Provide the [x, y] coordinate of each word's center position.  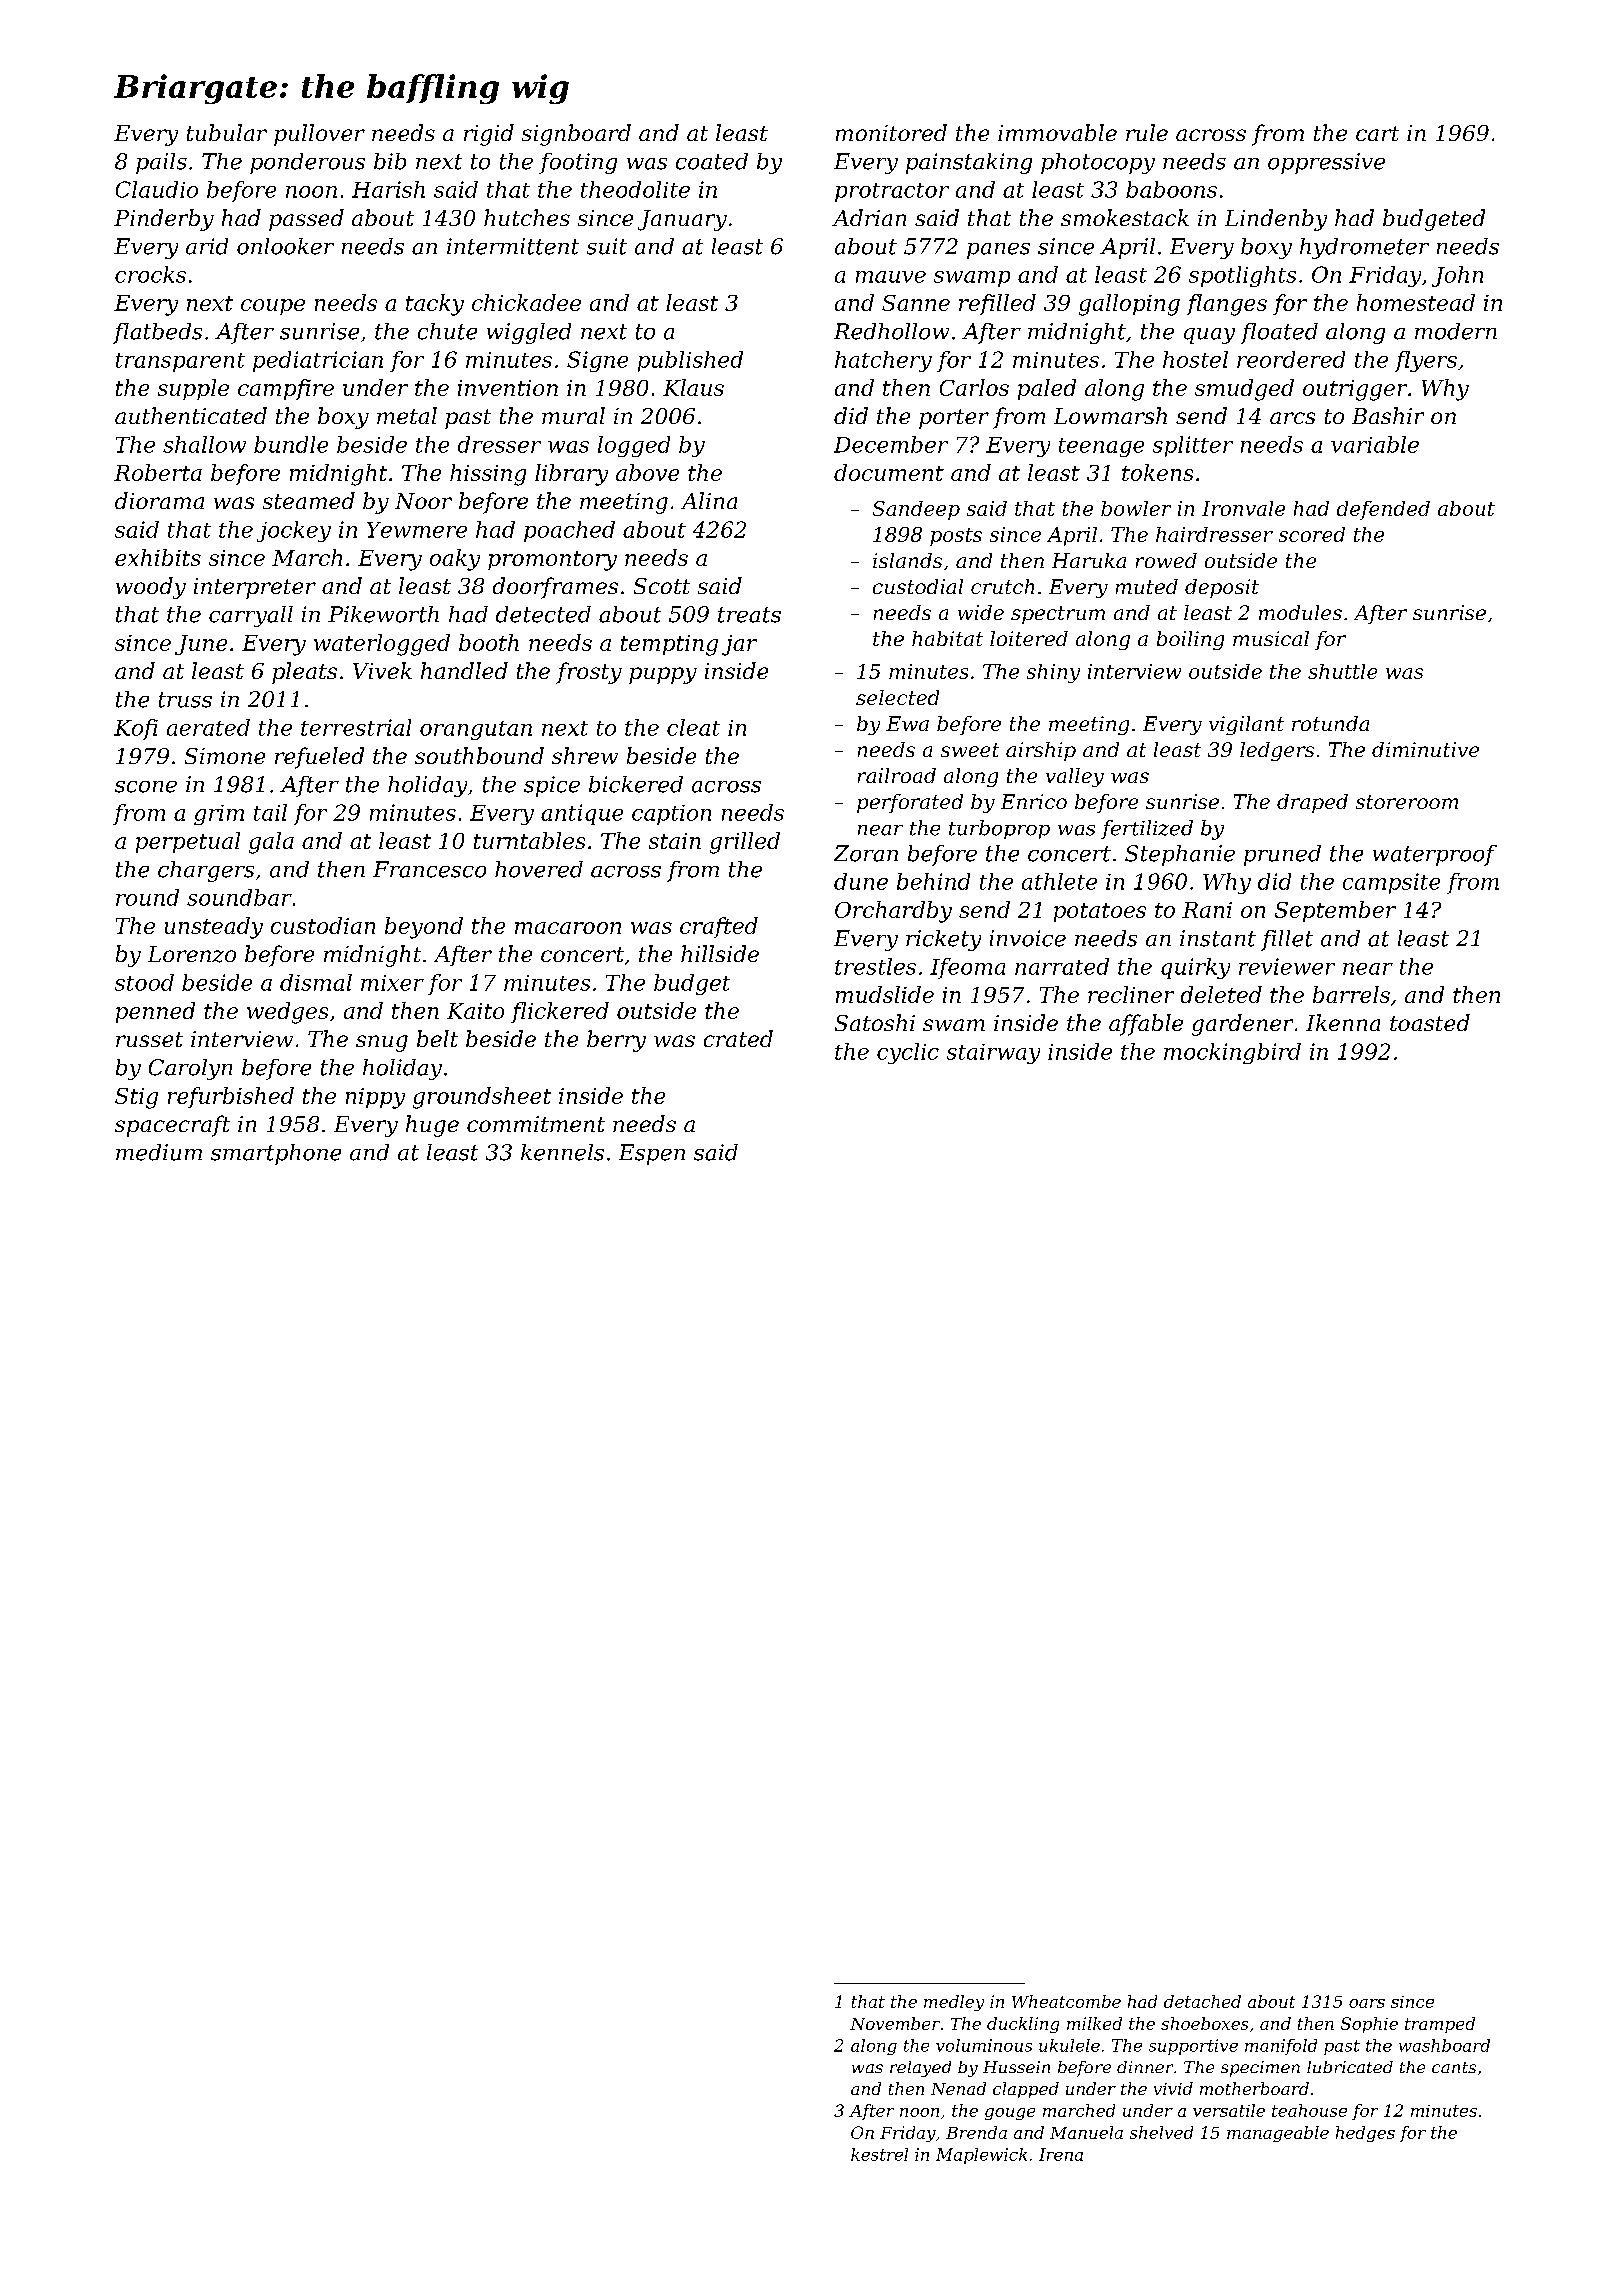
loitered [1029, 638]
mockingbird [1232, 1053]
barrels [1351, 994]
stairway [993, 1054]
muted [1147, 586]
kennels [562, 1152]
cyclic [908, 1053]
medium [159, 1152]
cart [1377, 133]
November [895, 2023]
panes [998, 251]
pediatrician [318, 361]
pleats [304, 673]
